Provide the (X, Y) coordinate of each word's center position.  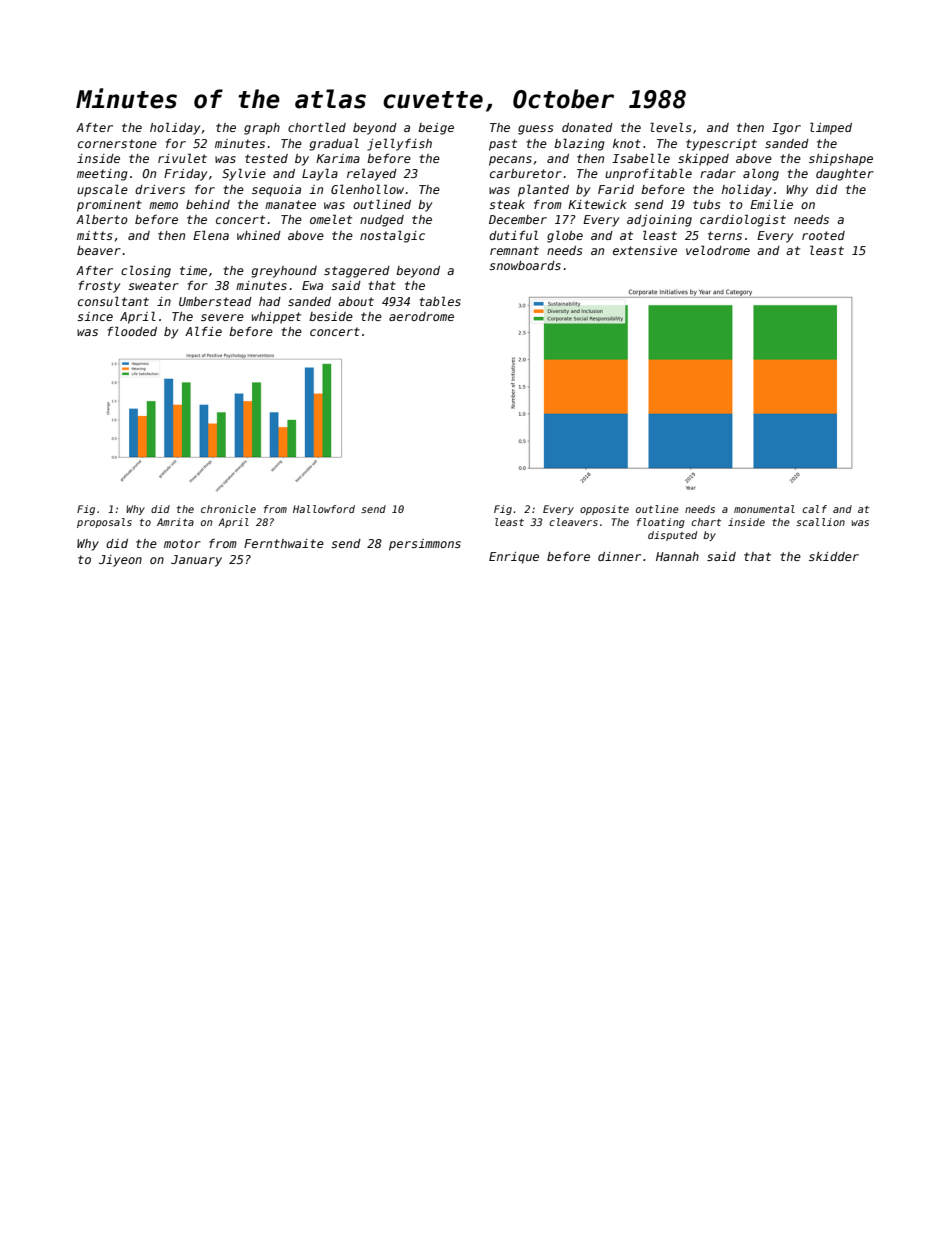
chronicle (228, 509)
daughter (845, 175)
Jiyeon (120, 561)
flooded (132, 331)
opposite (604, 510)
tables (440, 301)
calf (814, 509)
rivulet (182, 158)
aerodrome (421, 316)
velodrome (718, 250)
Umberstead (215, 301)
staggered (357, 272)
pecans (510, 161)
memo (163, 205)
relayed (372, 174)
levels (670, 127)
